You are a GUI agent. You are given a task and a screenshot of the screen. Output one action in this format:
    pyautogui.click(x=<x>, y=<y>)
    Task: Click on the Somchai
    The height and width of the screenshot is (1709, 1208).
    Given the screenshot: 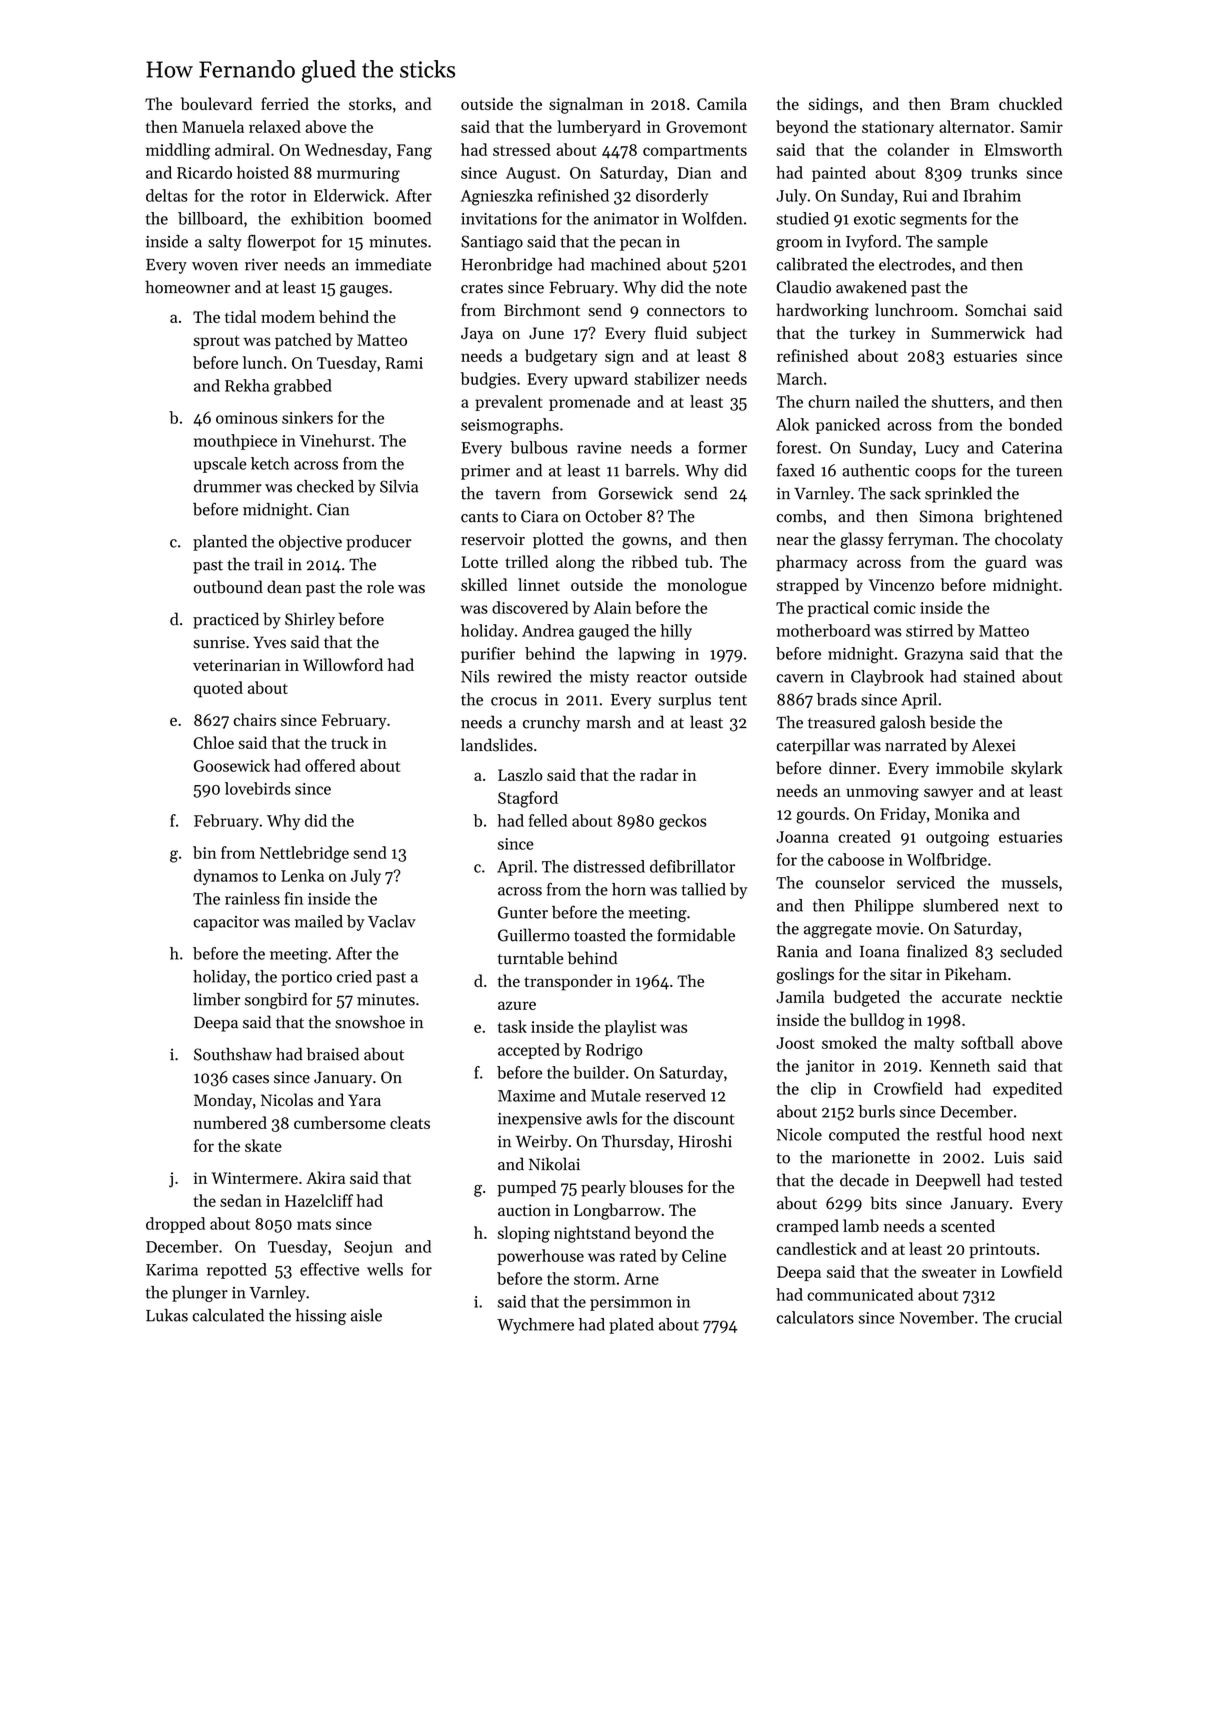 What is the action you would take?
    pyautogui.click(x=996, y=310)
